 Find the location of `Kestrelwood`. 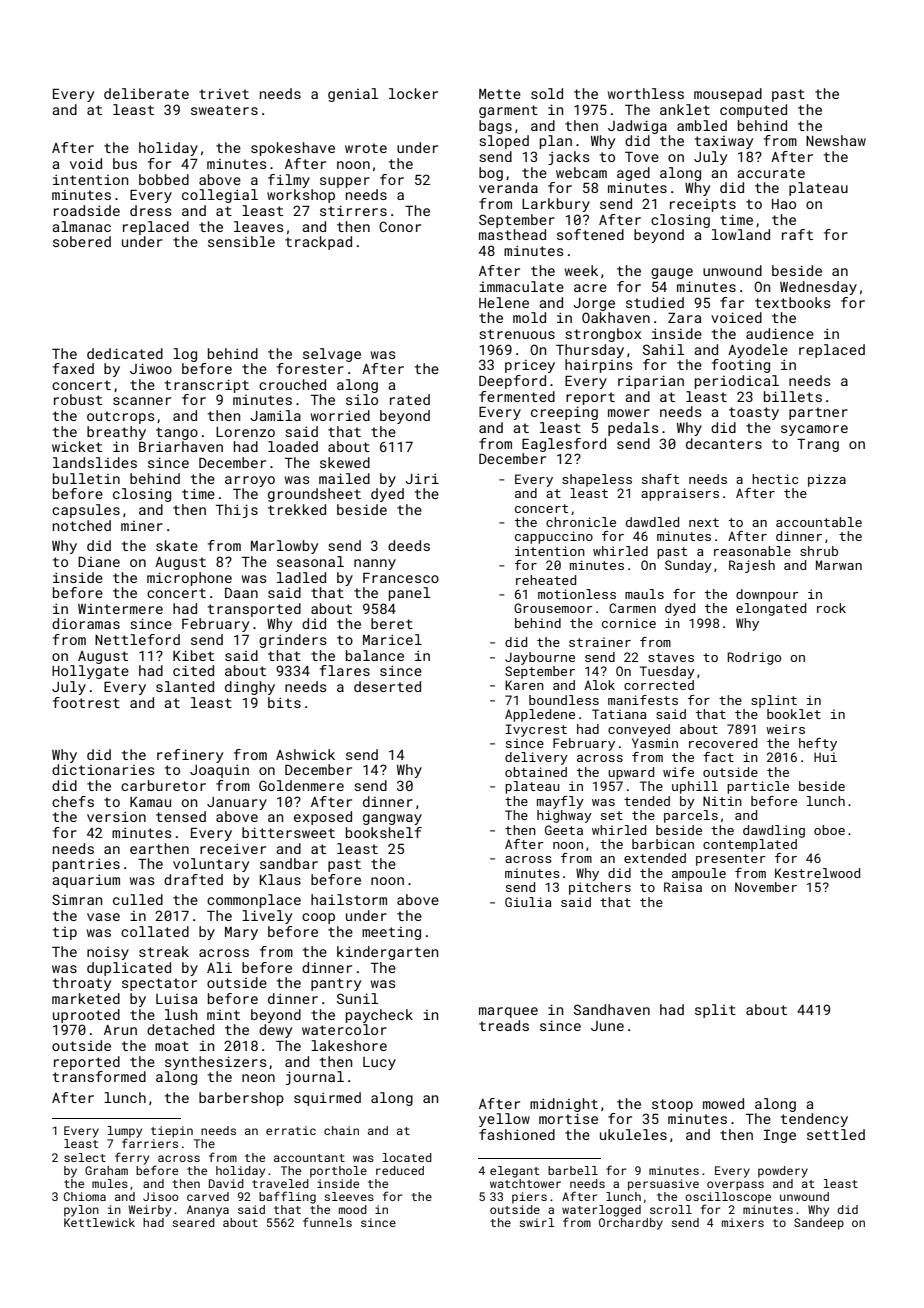

Kestrelwood is located at coordinates (817, 873).
